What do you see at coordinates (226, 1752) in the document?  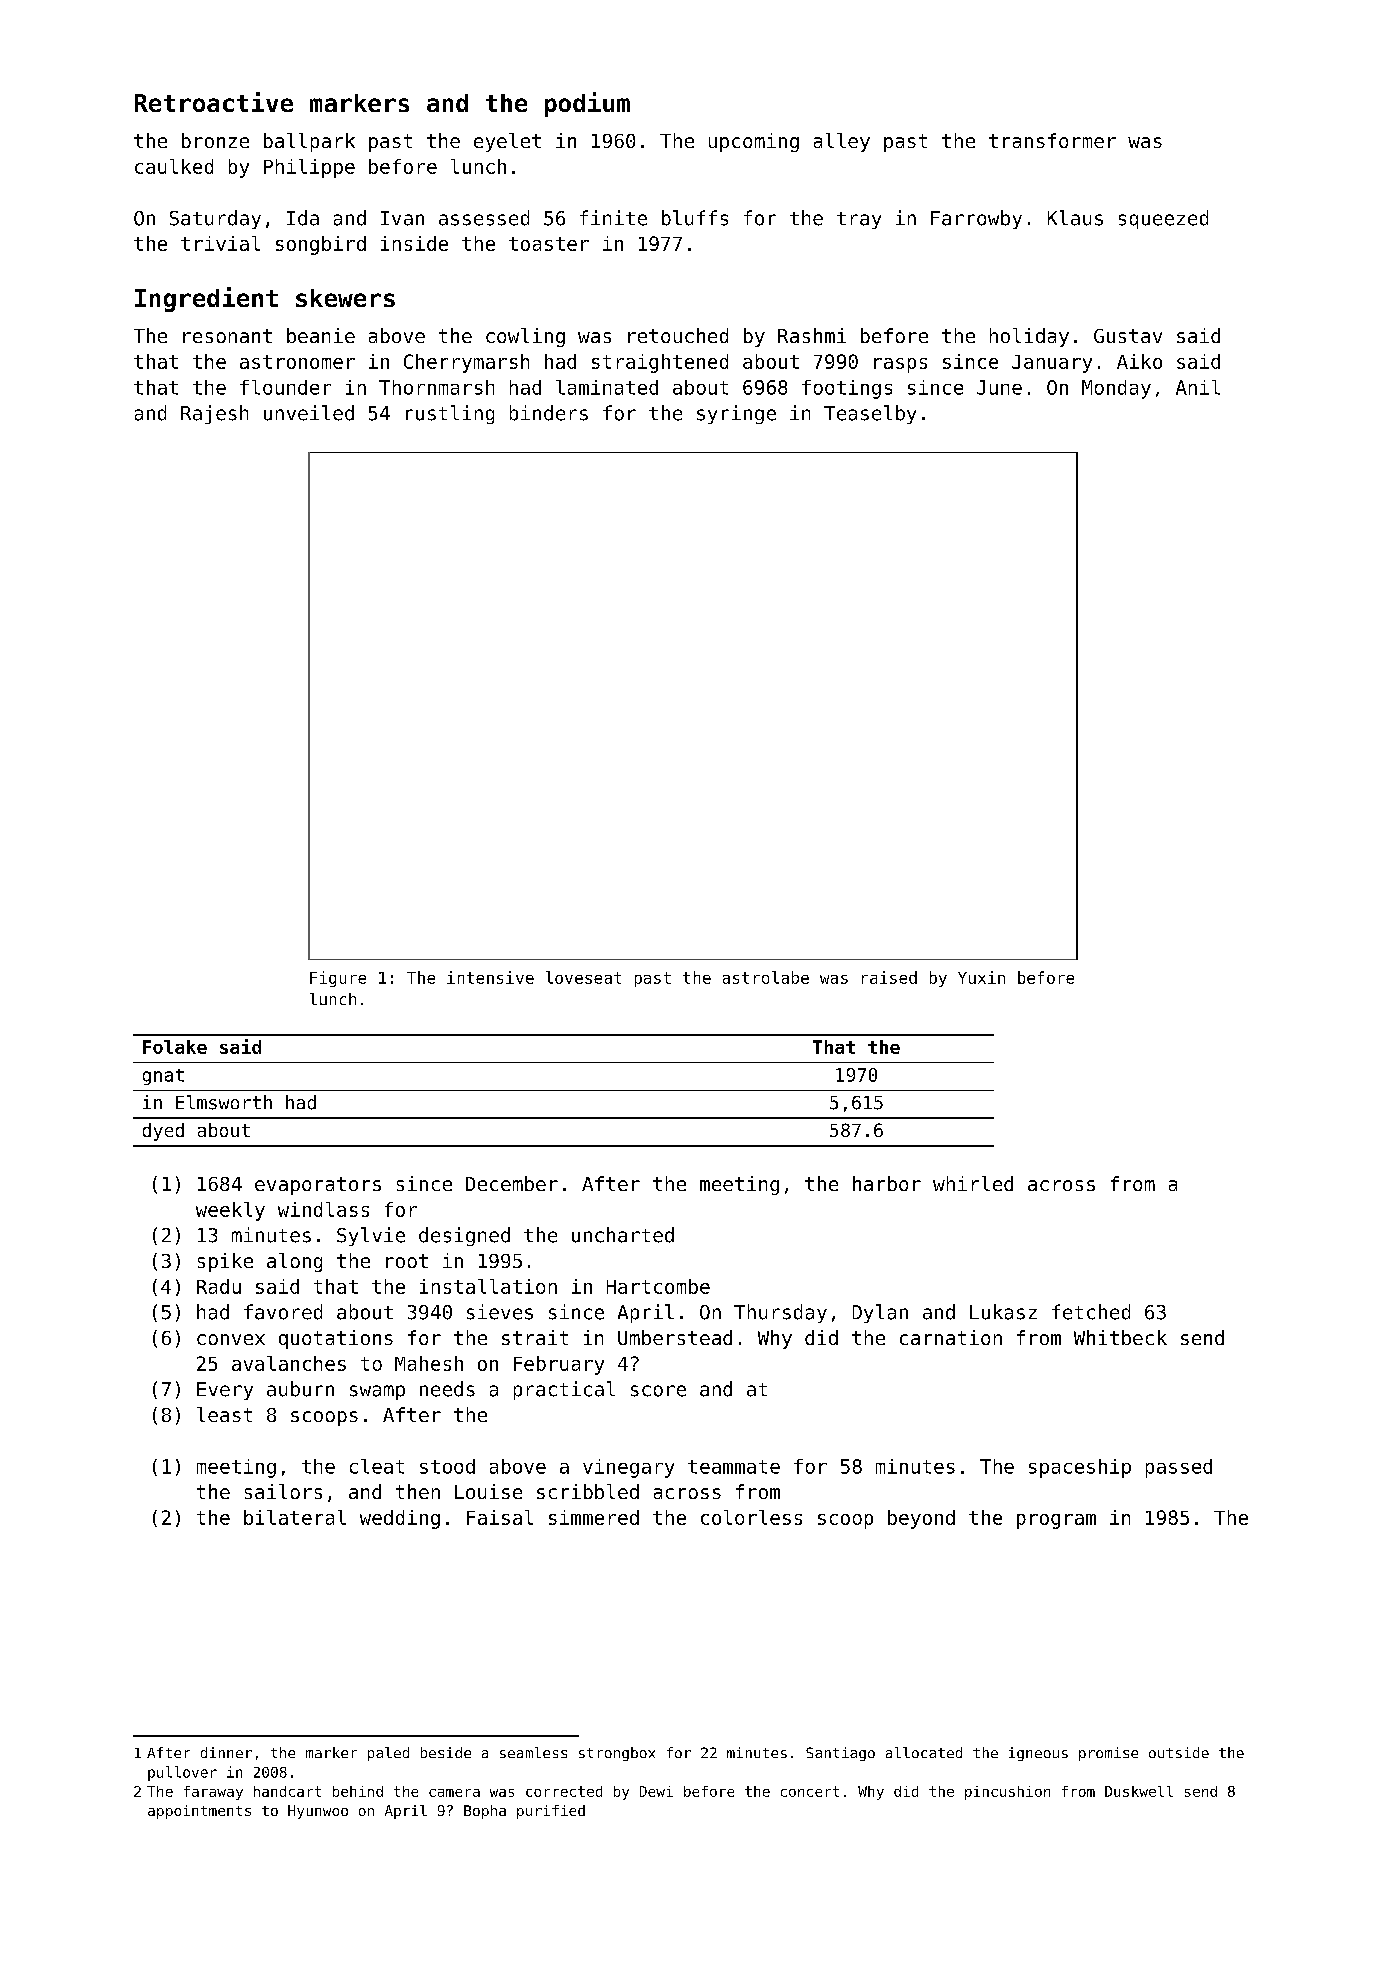 I see `dinner` at bounding box center [226, 1752].
